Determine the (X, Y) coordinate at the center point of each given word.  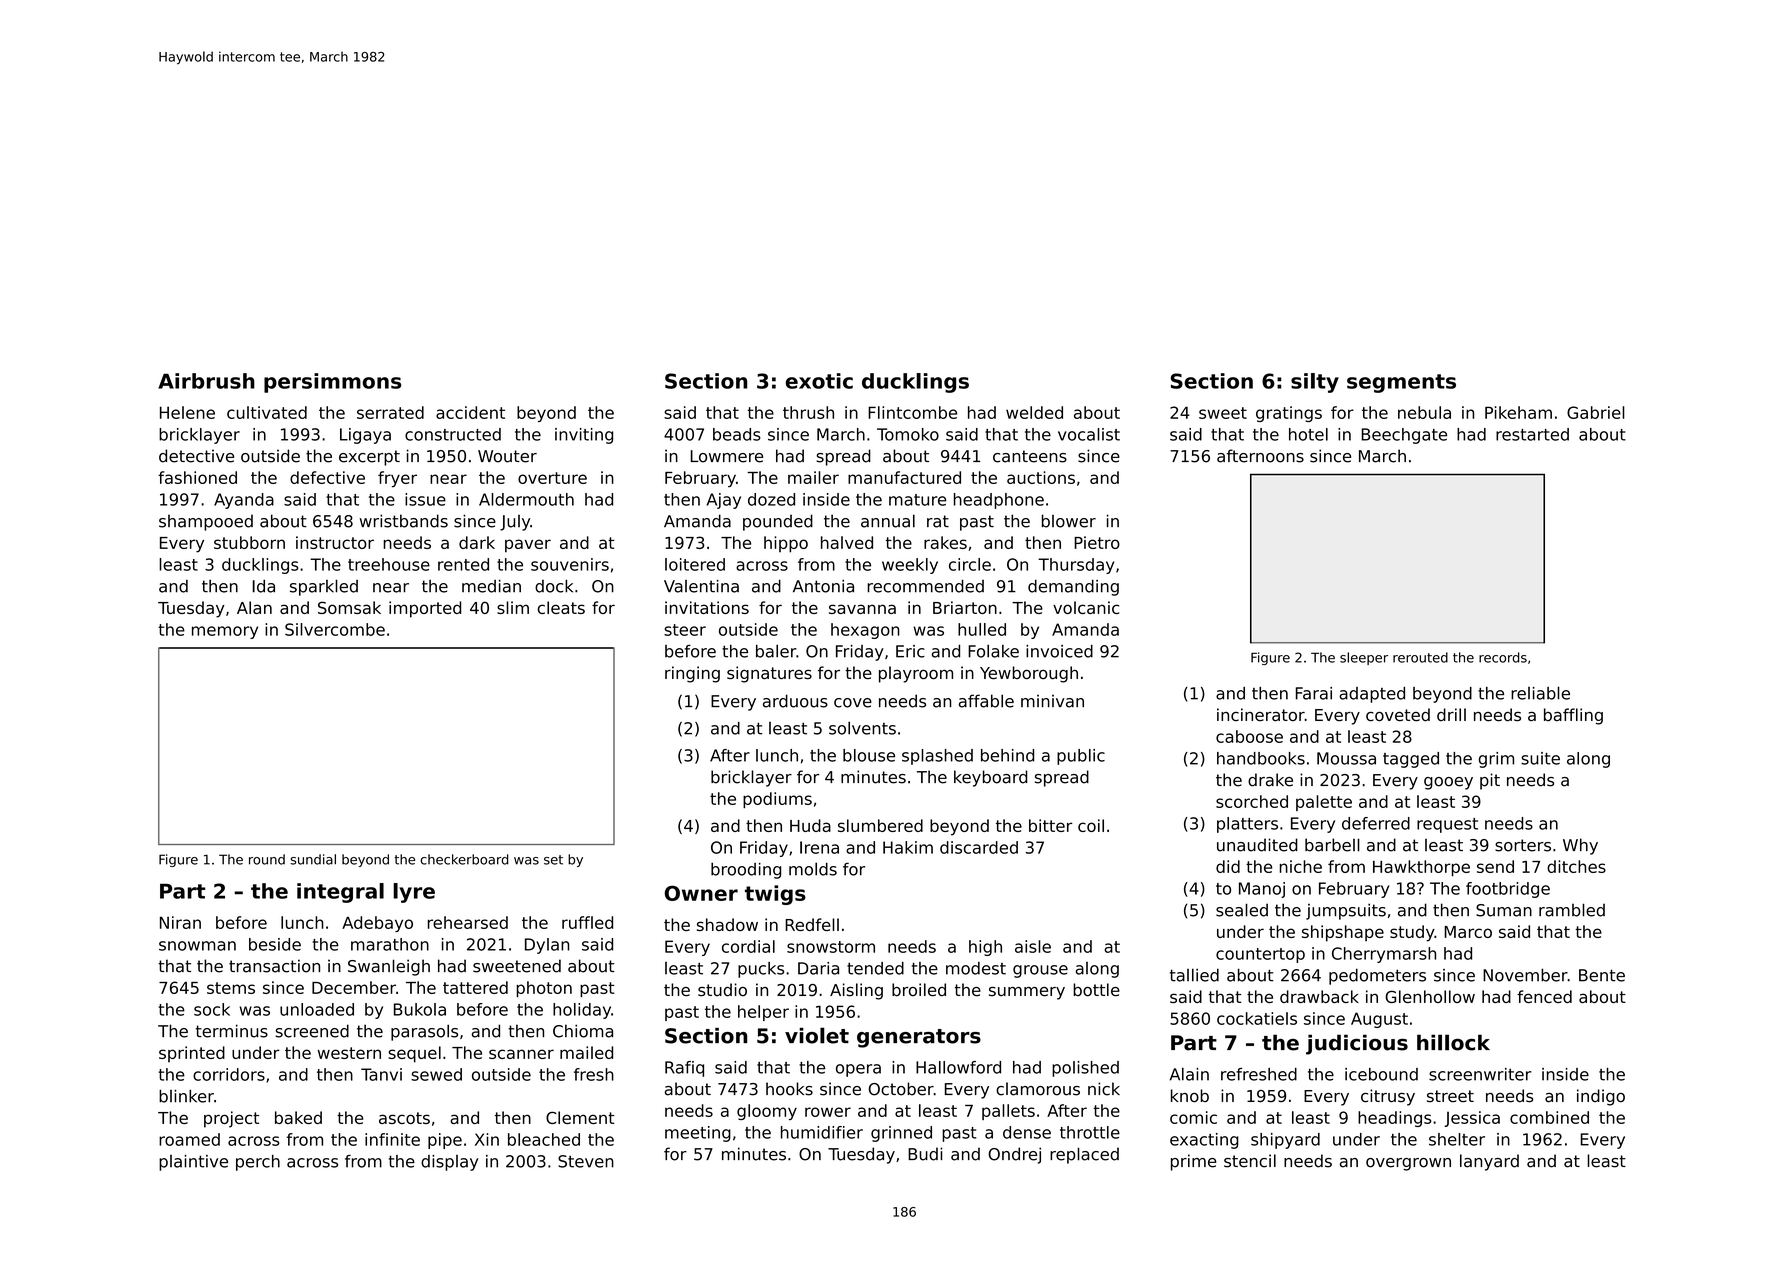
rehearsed (468, 922)
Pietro (1097, 542)
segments (1401, 383)
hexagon (865, 631)
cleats (561, 607)
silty (1315, 383)
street (1450, 1096)
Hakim (908, 847)
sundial (313, 859)
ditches (1576, 866)
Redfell (812, 924)
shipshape (1343, 933)
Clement (580, 1117)
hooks (789, 1089)
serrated (390, 412)
